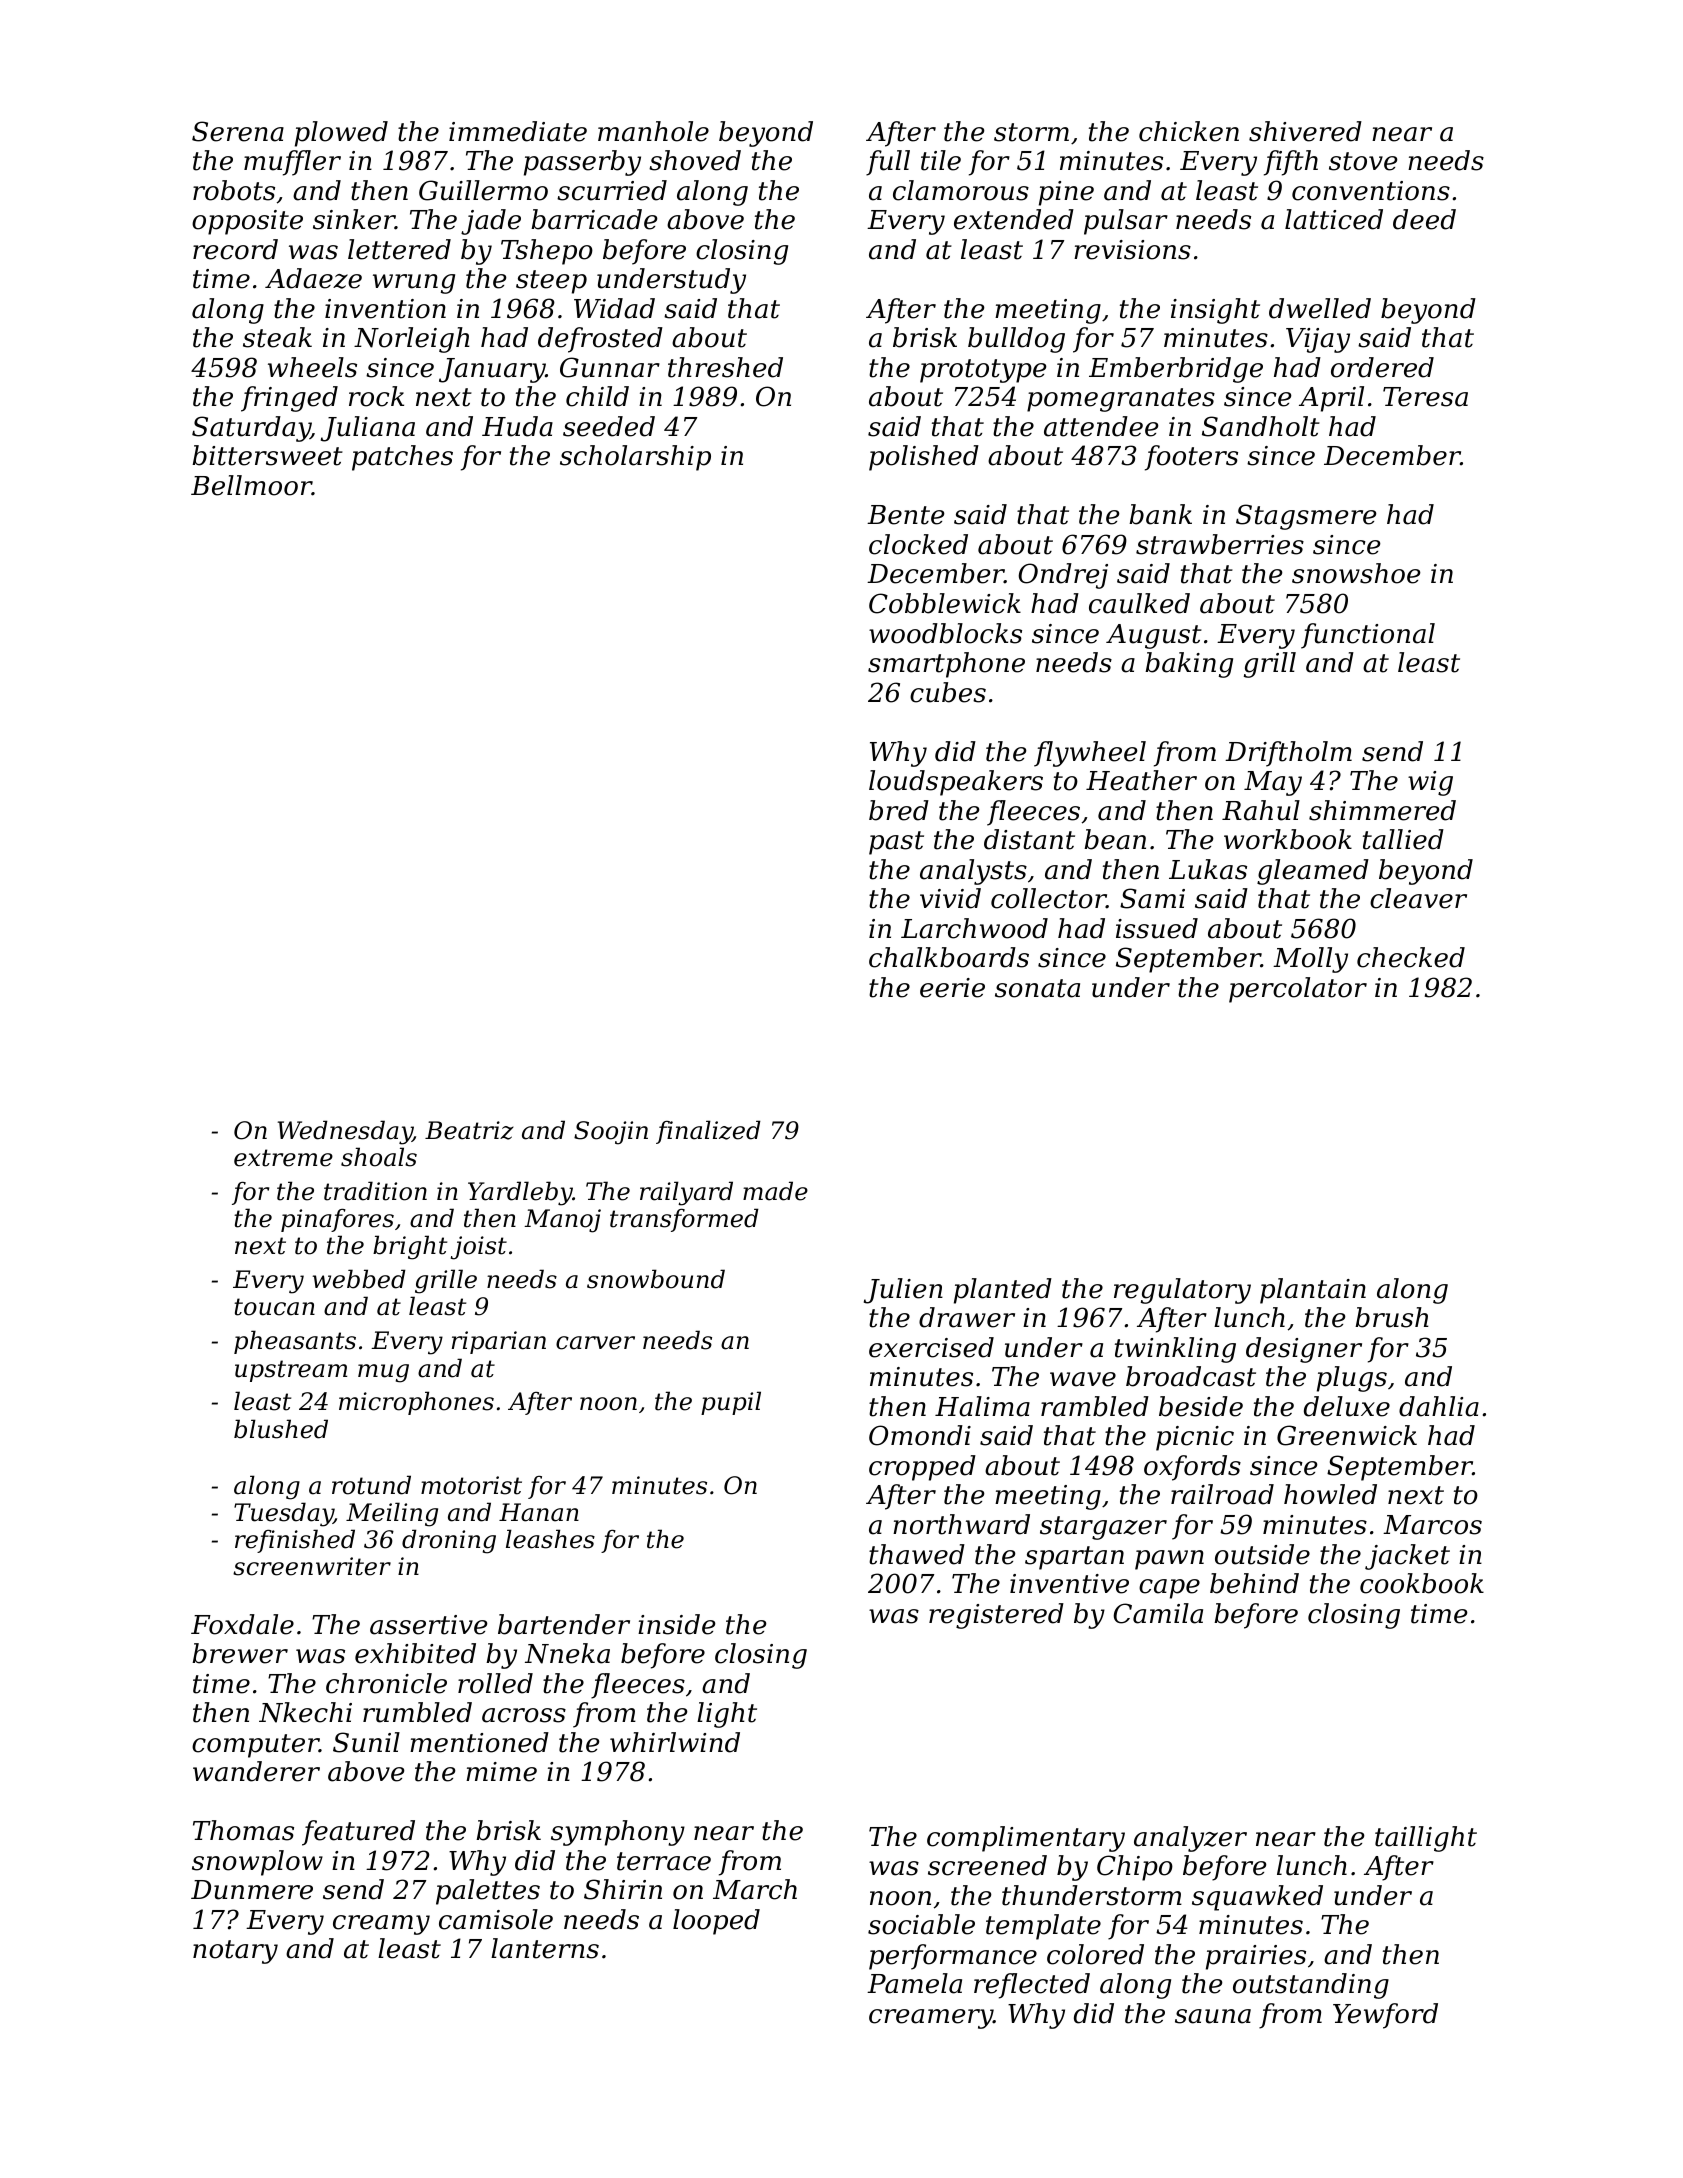 The image size is (1683, 2178). Describe the element at coordinates (1213, 2016) in the image. I see `sauna` at that location.
